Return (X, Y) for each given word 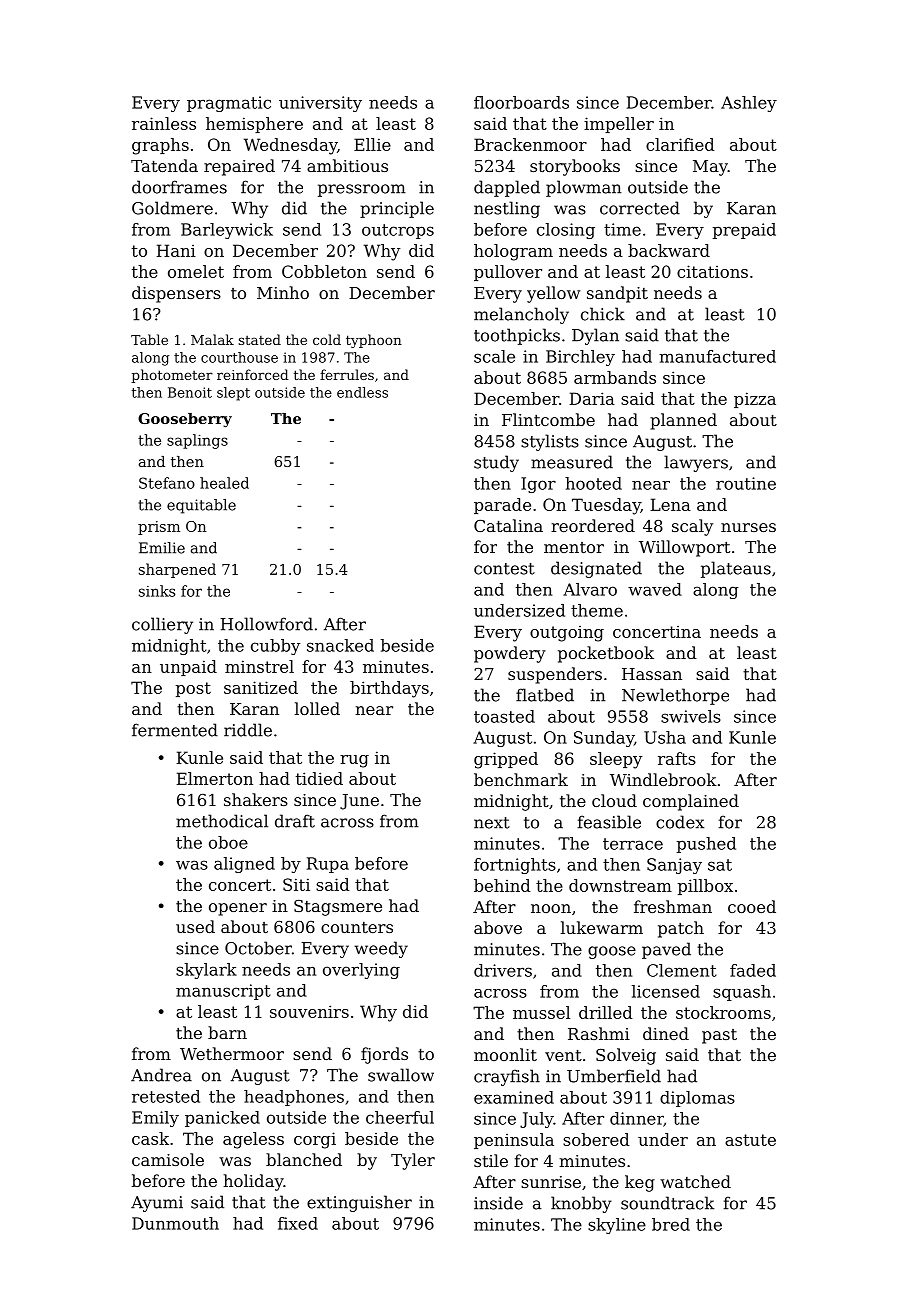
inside (498, 1203)
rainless (164, 123)
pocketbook (606, 654)
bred (671, 1224)
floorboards (521, 102)
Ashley (749, 104)
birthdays (389, 689)
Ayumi (157, 1204)
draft (295, 821)
